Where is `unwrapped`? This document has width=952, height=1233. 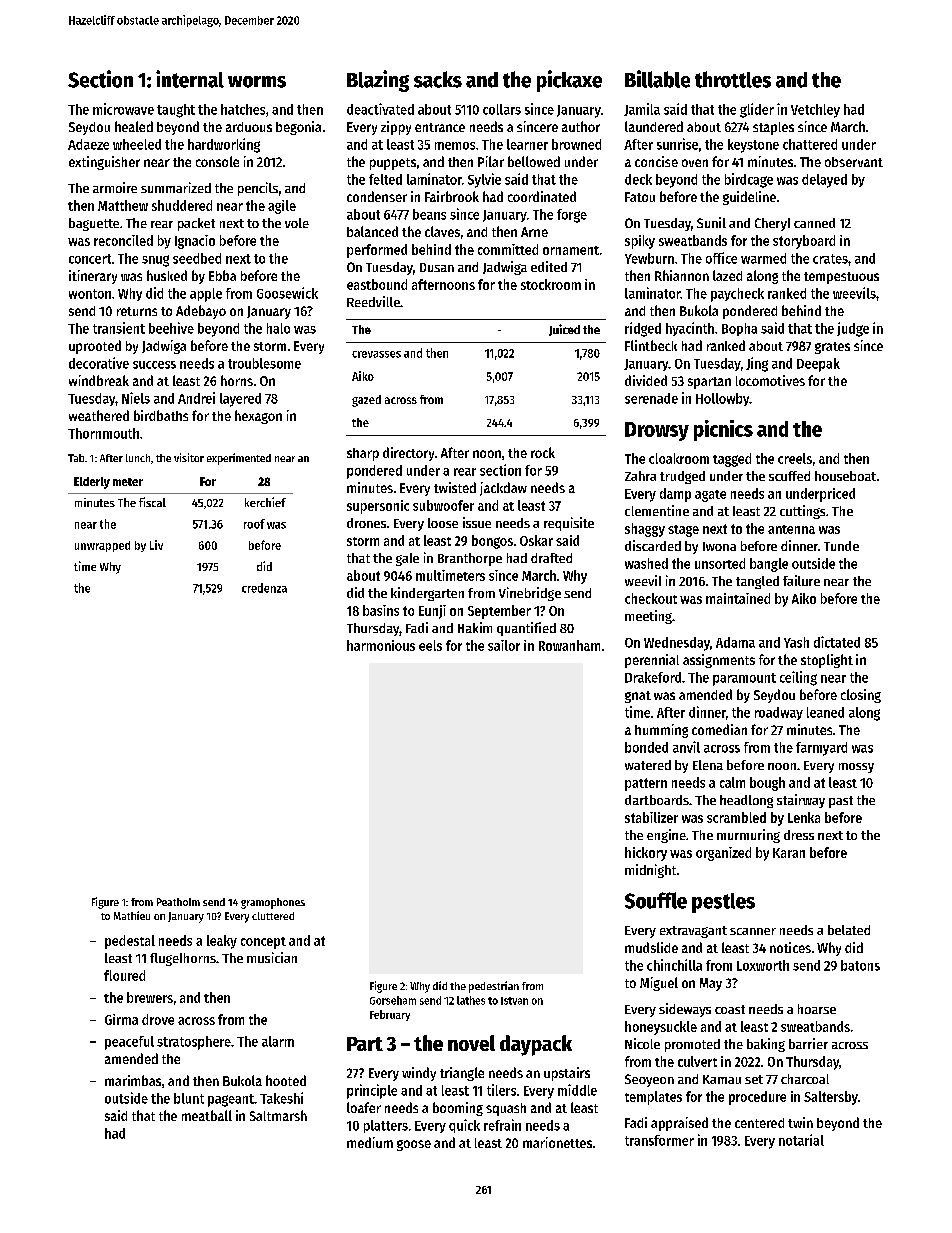
unwrapped is located at coordinates (102, 546).
